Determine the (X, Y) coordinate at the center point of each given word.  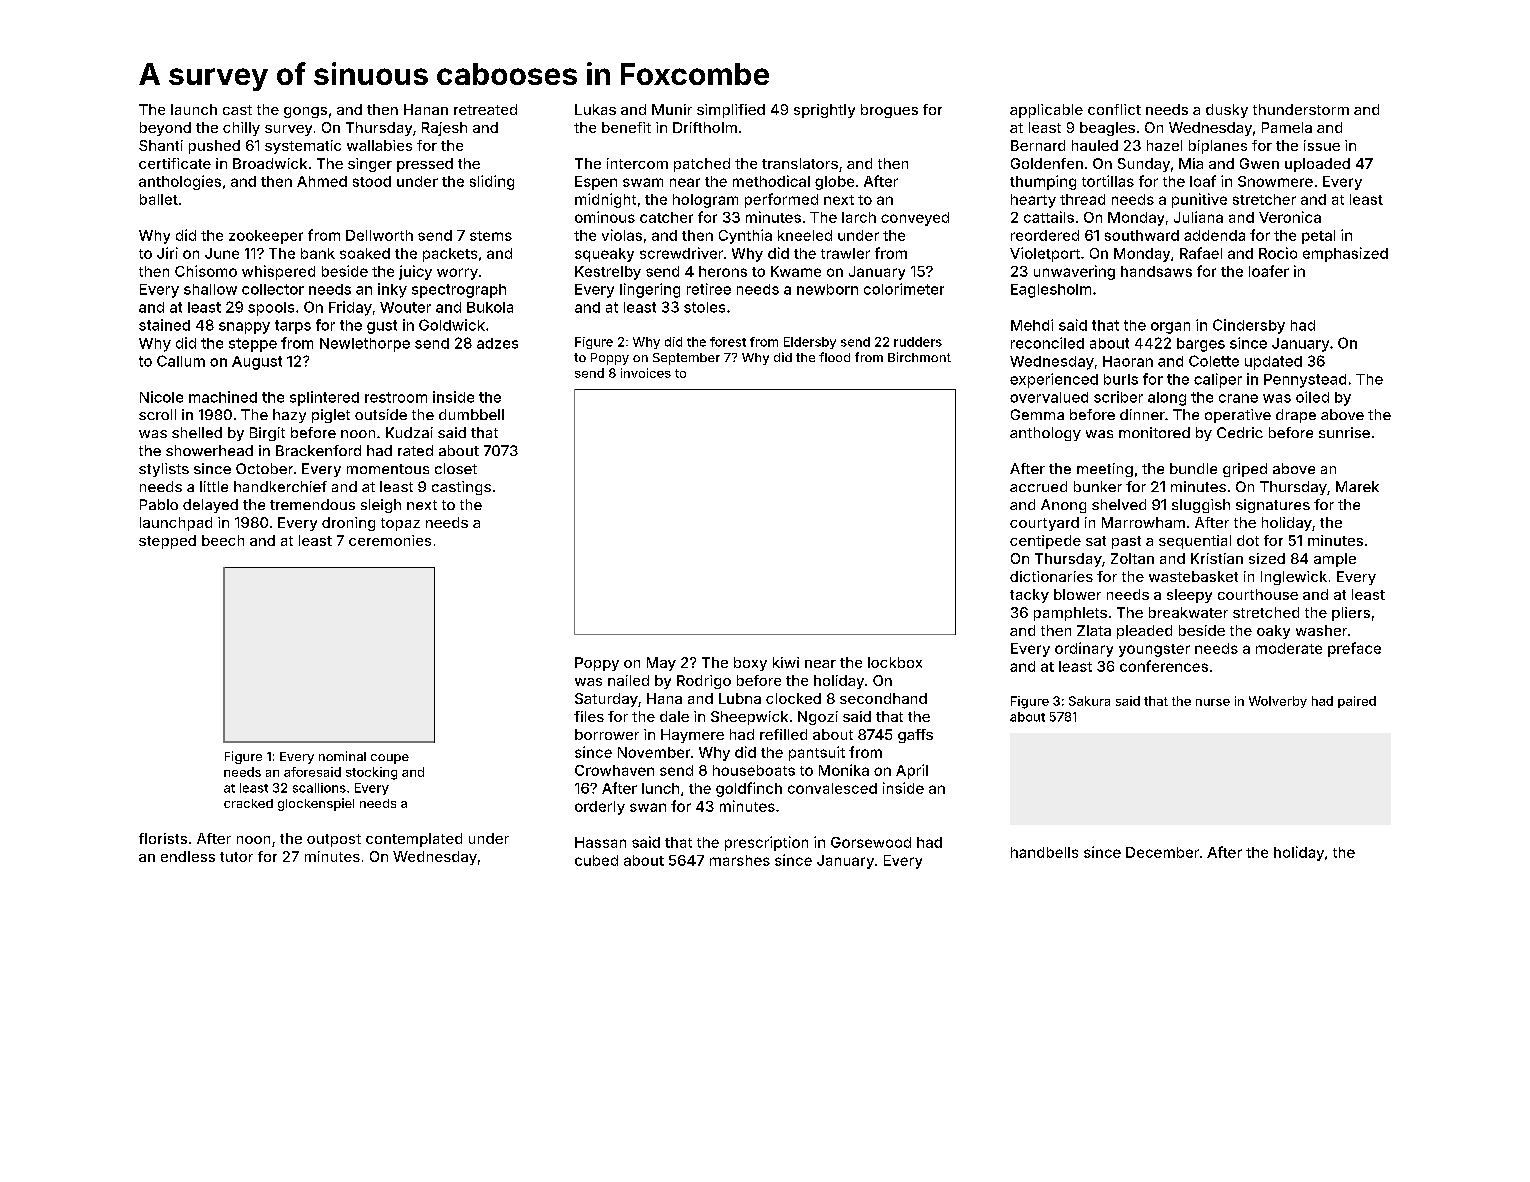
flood (834, 357)
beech (223, 540)
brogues (889, 111)
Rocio (1278, 253)
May (661, 664)
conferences (1164, 666)
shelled (197, 432)
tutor (236, 857)
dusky (1227, 111)
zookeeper (266, 237)
